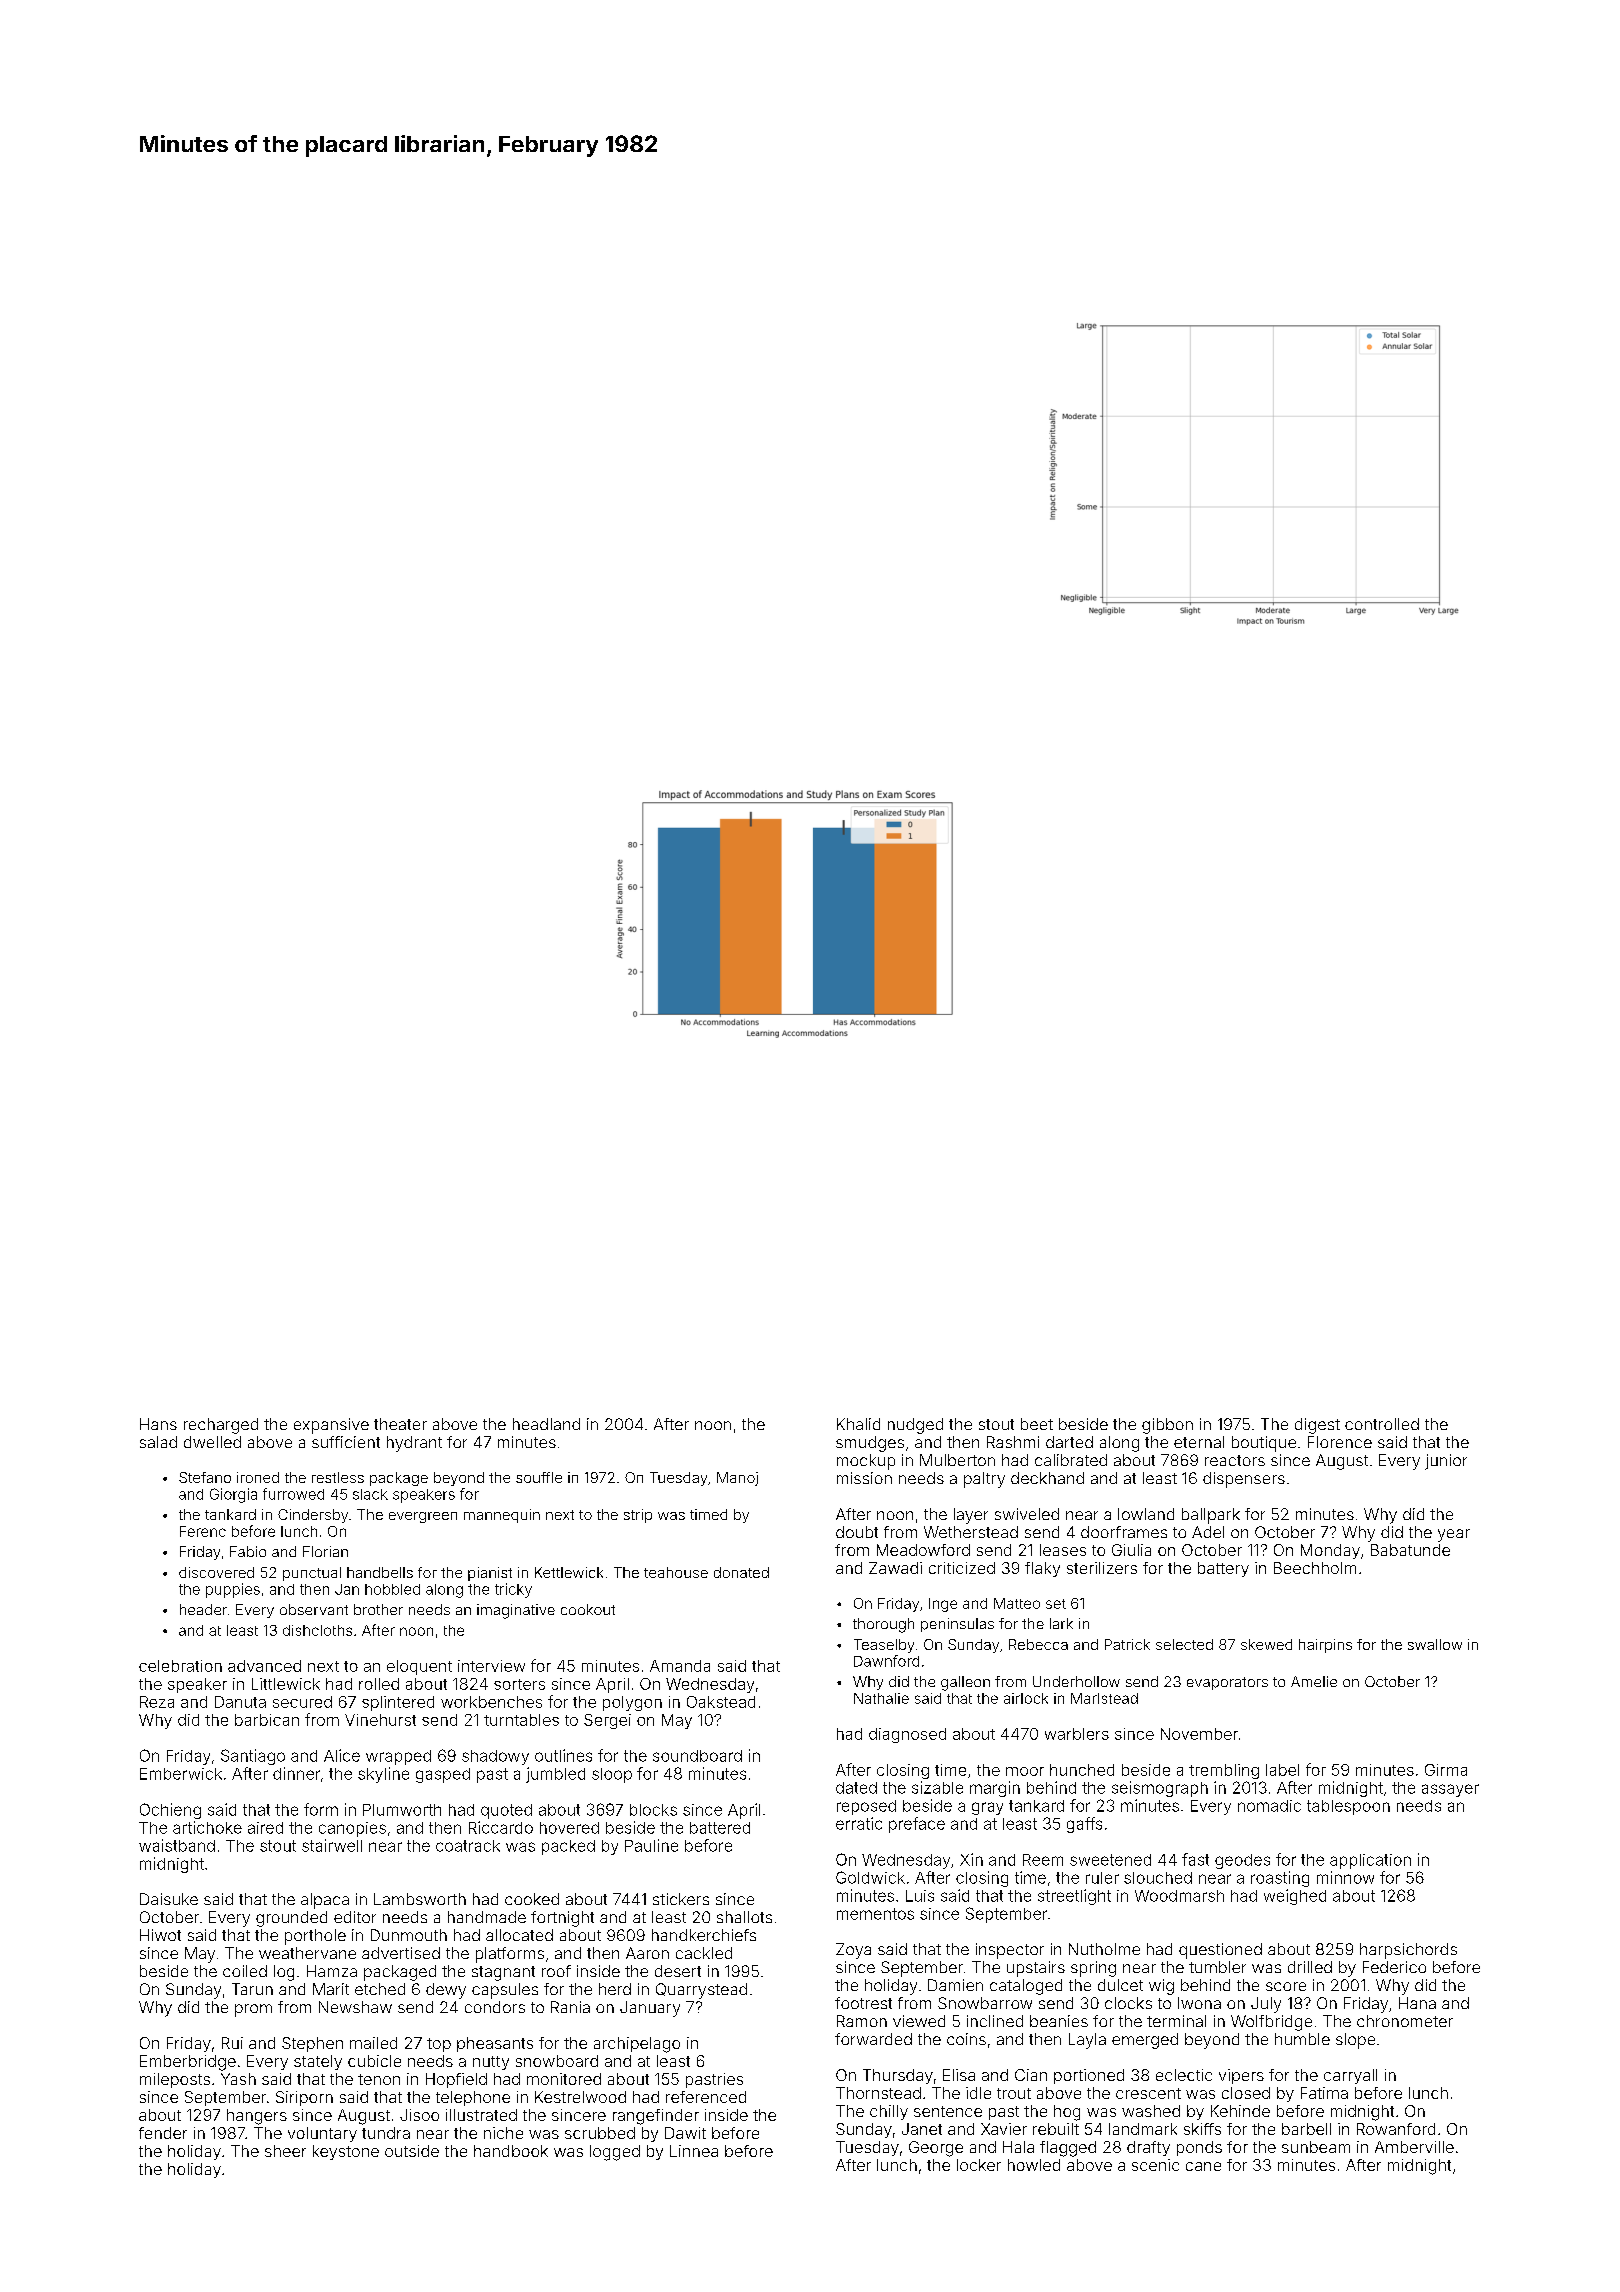 Image resolution: width=1620 pixels, height=2292 pixels. What do you see at coordinates (1314, 1681) in the image?
I see `Amelie` at bounding box center [1314, 1681].
